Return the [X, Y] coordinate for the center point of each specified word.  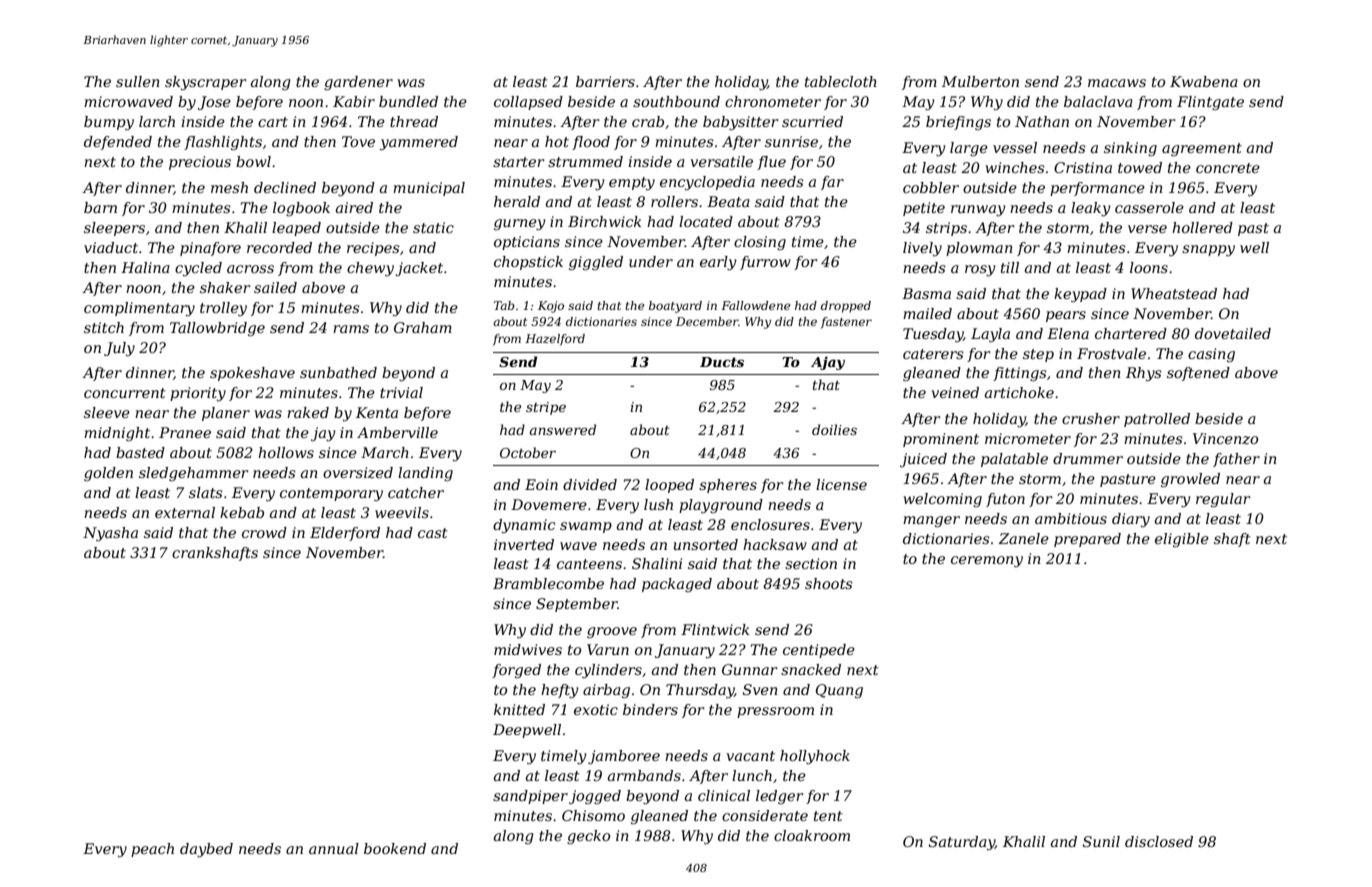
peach [152, 850]
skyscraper [205, 83]
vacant [751, 756]
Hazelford [555, 340]
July [119, 349]
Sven [760, 689]
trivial [401, 392]
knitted [519, 709]
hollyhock [815, 757]
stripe [546, 408]
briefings [958, 123]
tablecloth [841, 81]
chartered [1131, 333]
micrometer [1028, 438]
